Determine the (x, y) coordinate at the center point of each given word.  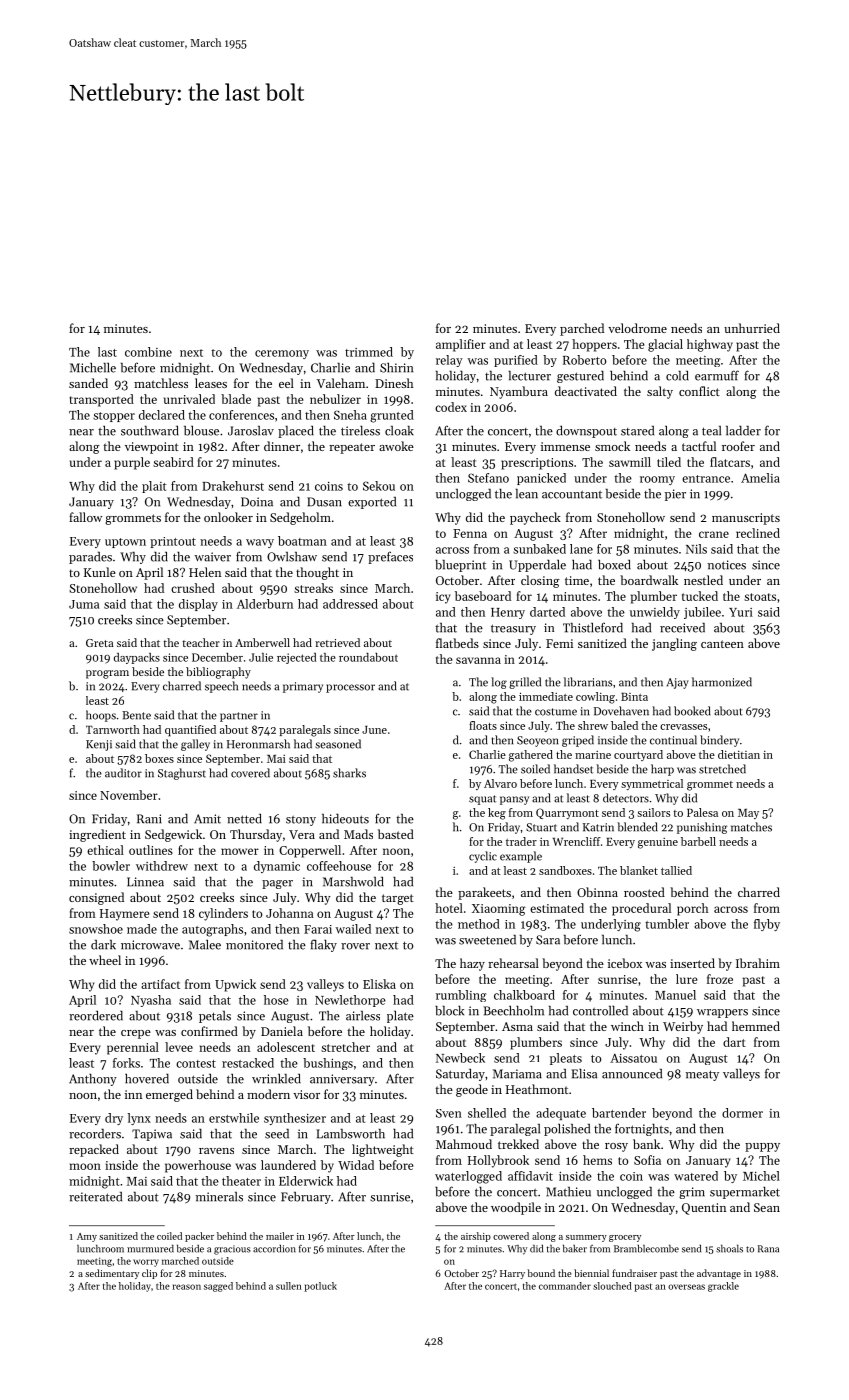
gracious (232, 1250)
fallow (85, 517)
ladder (743, 431)
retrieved (337, 642)
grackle (723, 1287)
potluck (321, 1287)
